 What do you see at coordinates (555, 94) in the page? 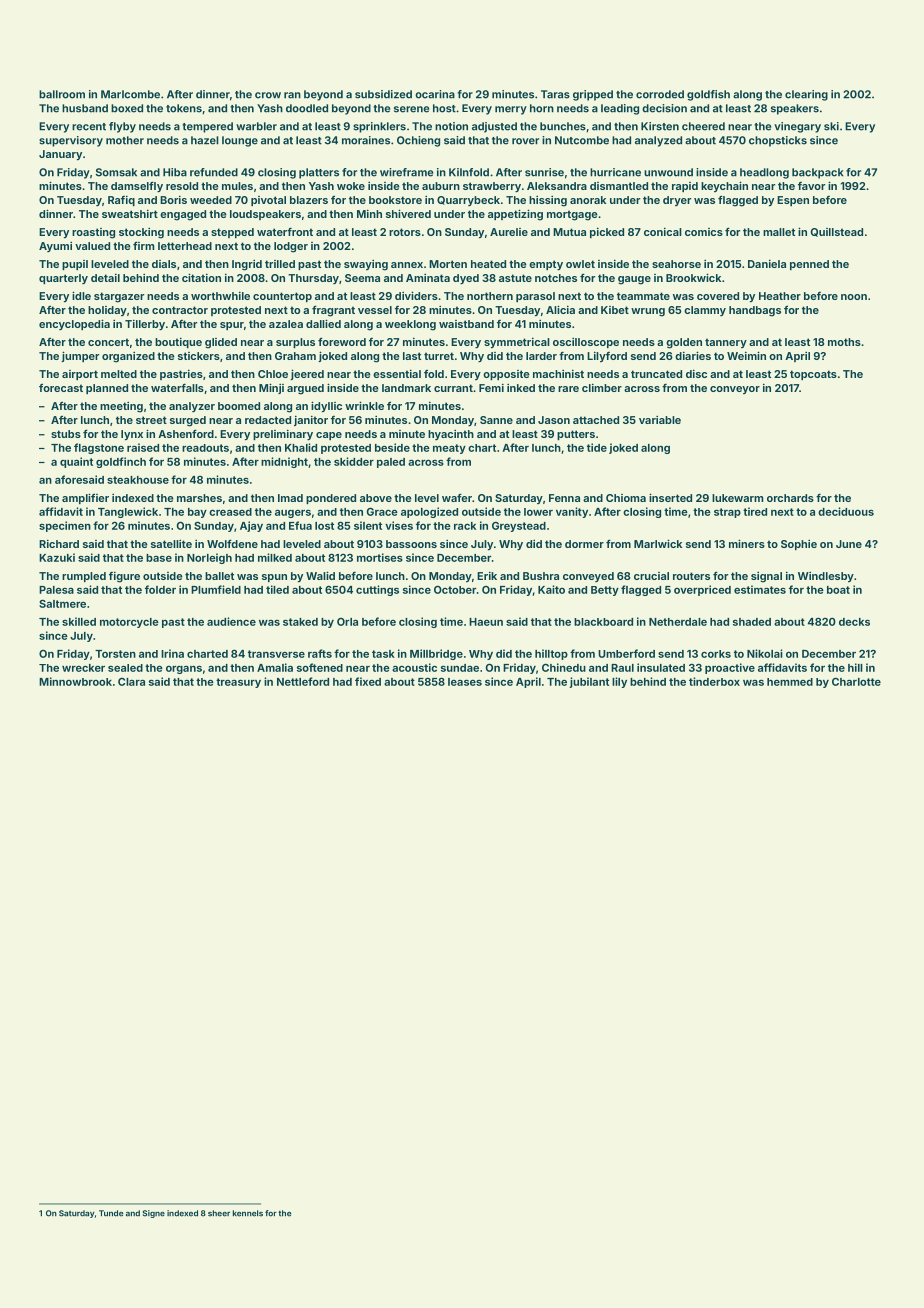
I see `Taras` at bounding box center [555, 94].
